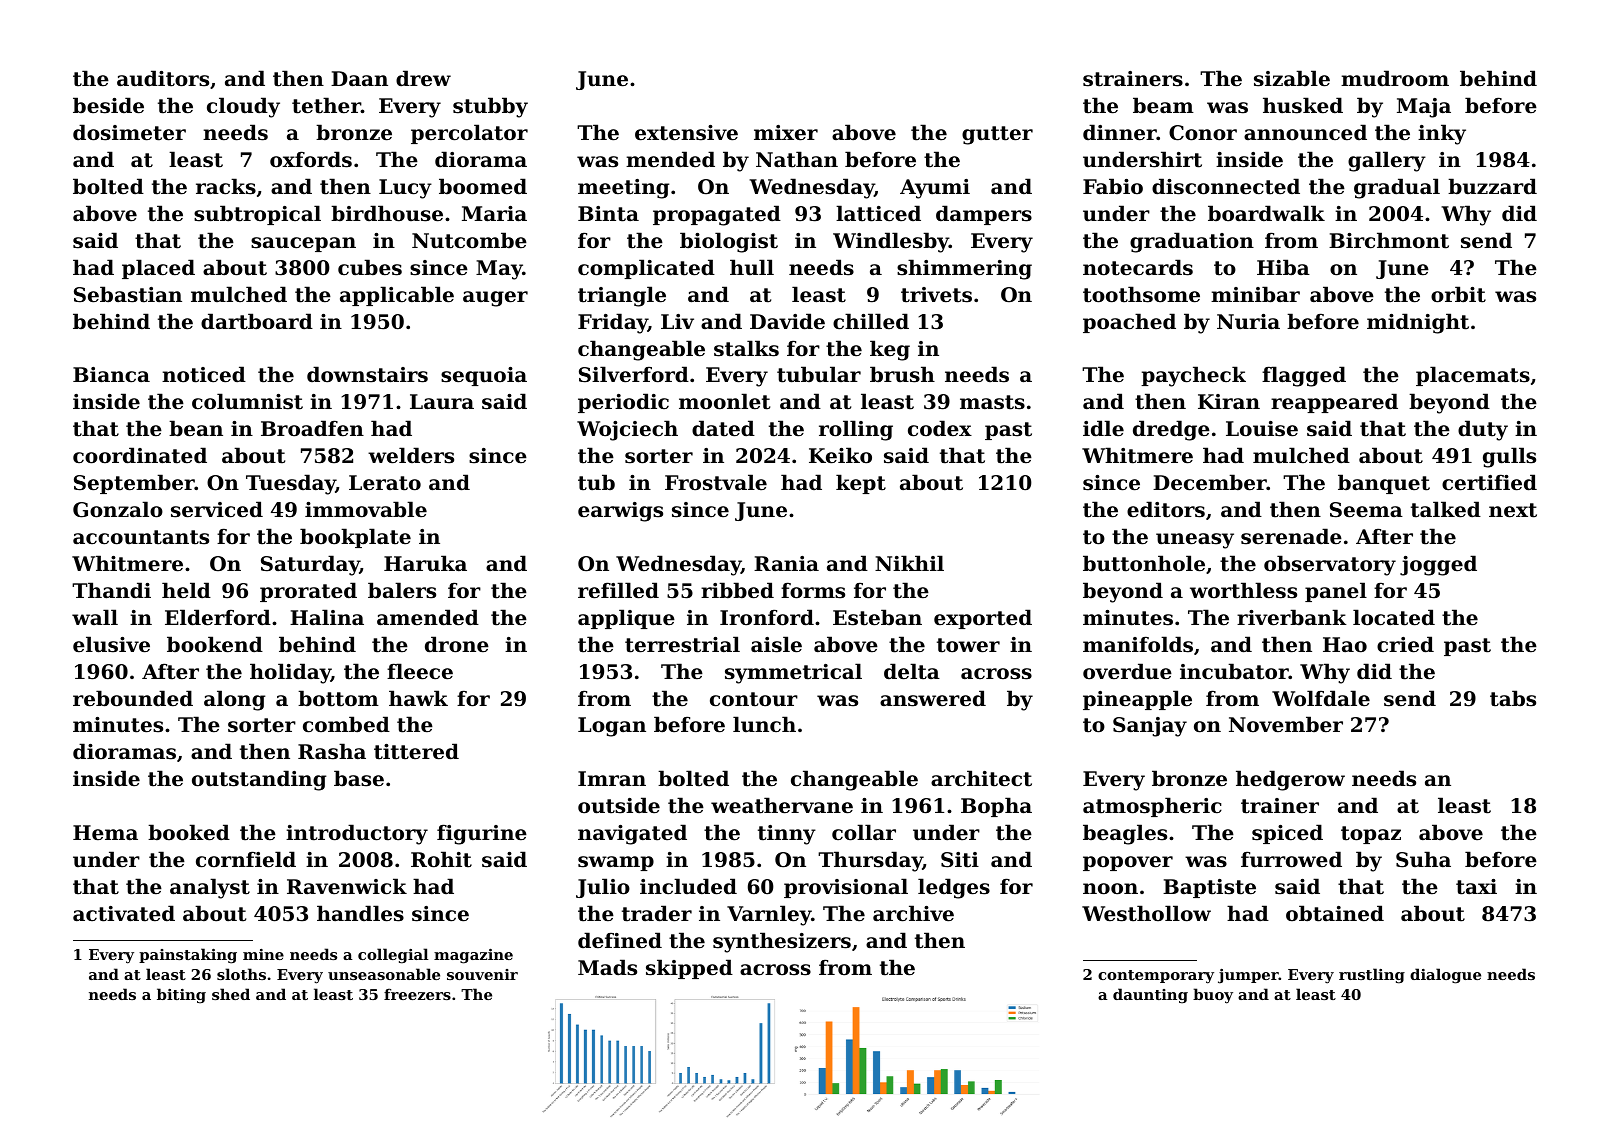 Image resolution: width=1610 pixels, height=1139 pixels. What do you see at coordinates (1213, 996) in the image?
I see `buoy` at bounding box center [1213, 996].
